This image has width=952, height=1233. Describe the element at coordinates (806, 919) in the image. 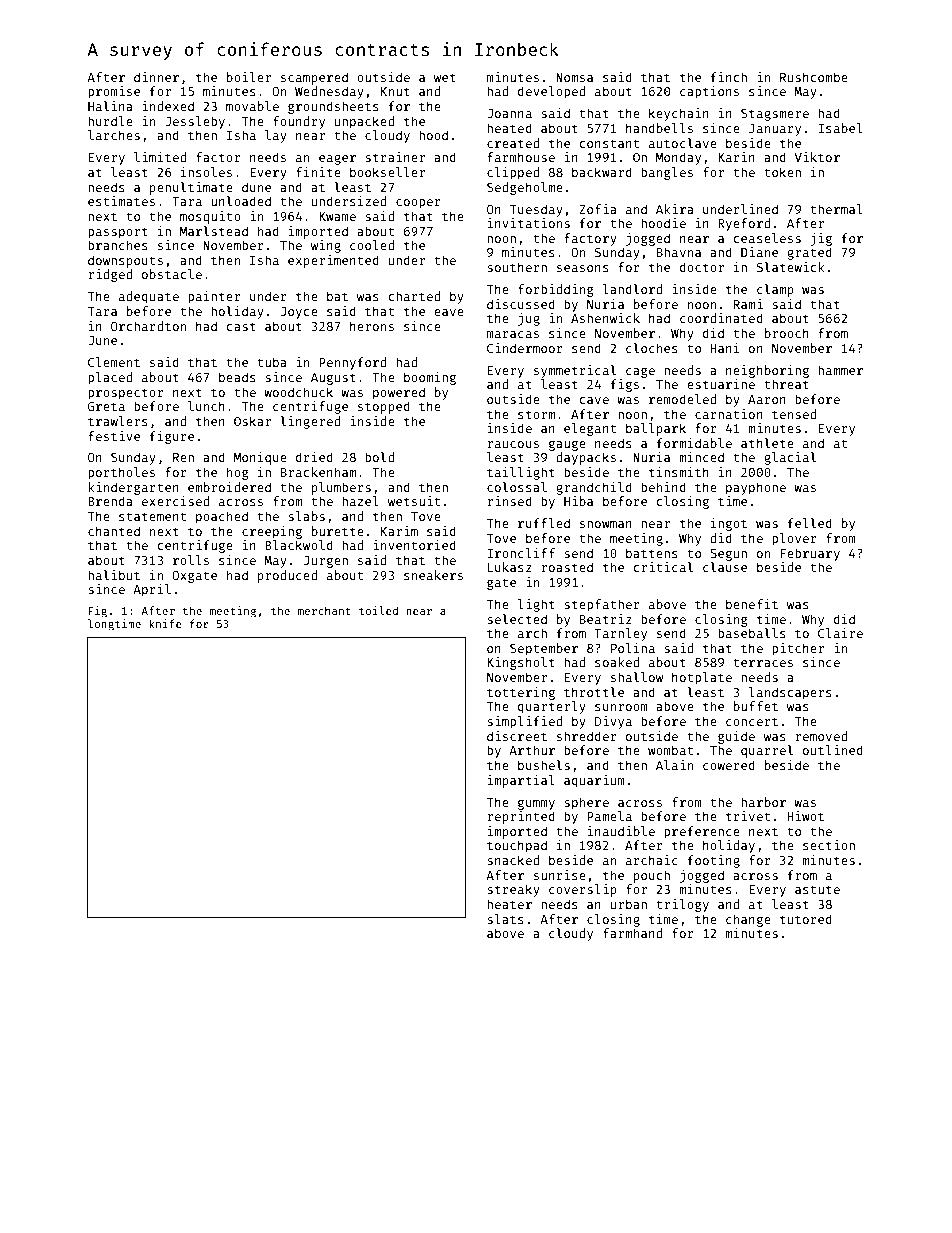

I see `tutored` at that location.
